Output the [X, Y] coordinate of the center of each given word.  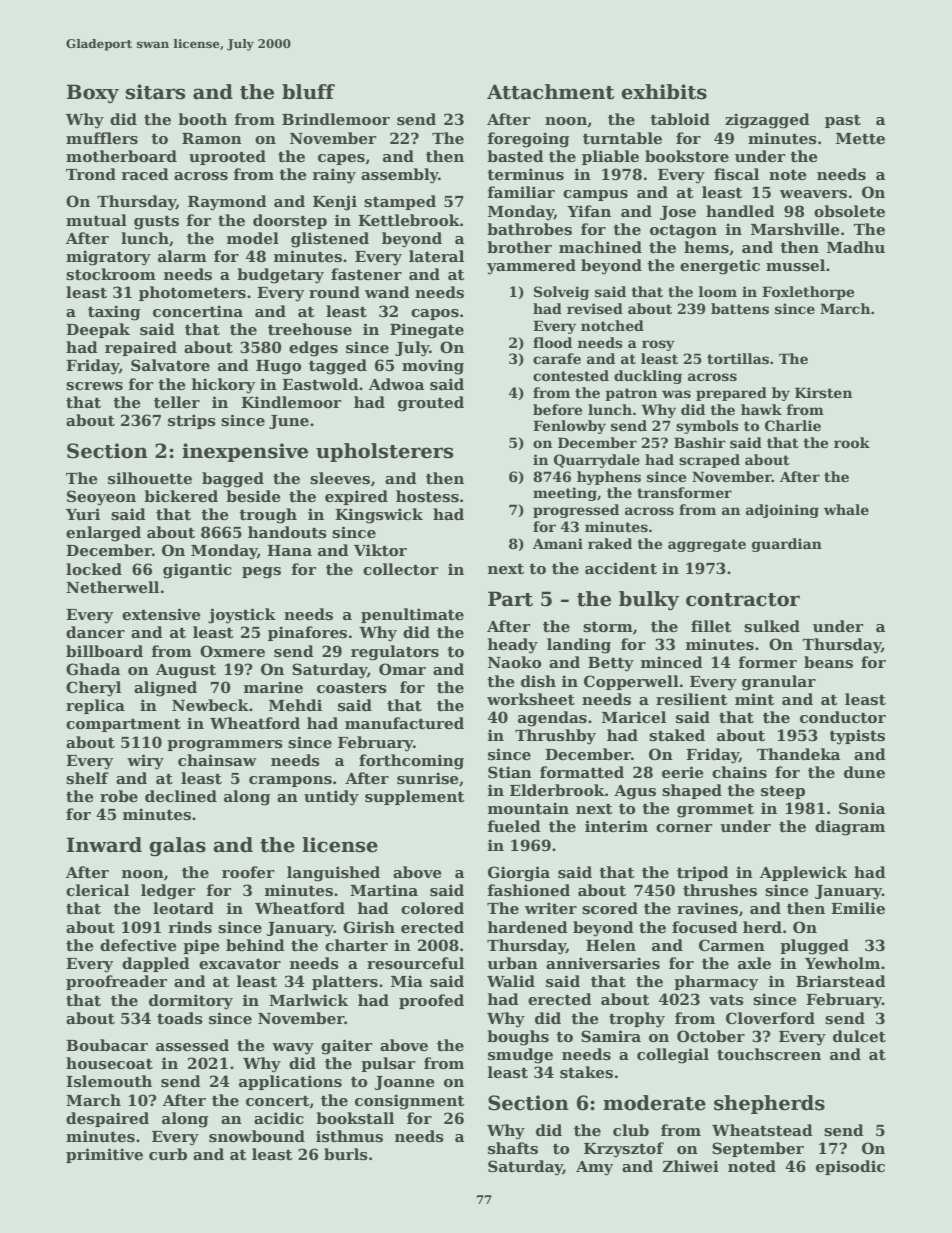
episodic [850, 1167]
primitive [104, 1155]
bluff [308, 92]
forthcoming [411, 762]
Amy [594, 1168]
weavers [813, 194]
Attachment [550, 92]
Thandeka [798, 754]
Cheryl [93, 689]
